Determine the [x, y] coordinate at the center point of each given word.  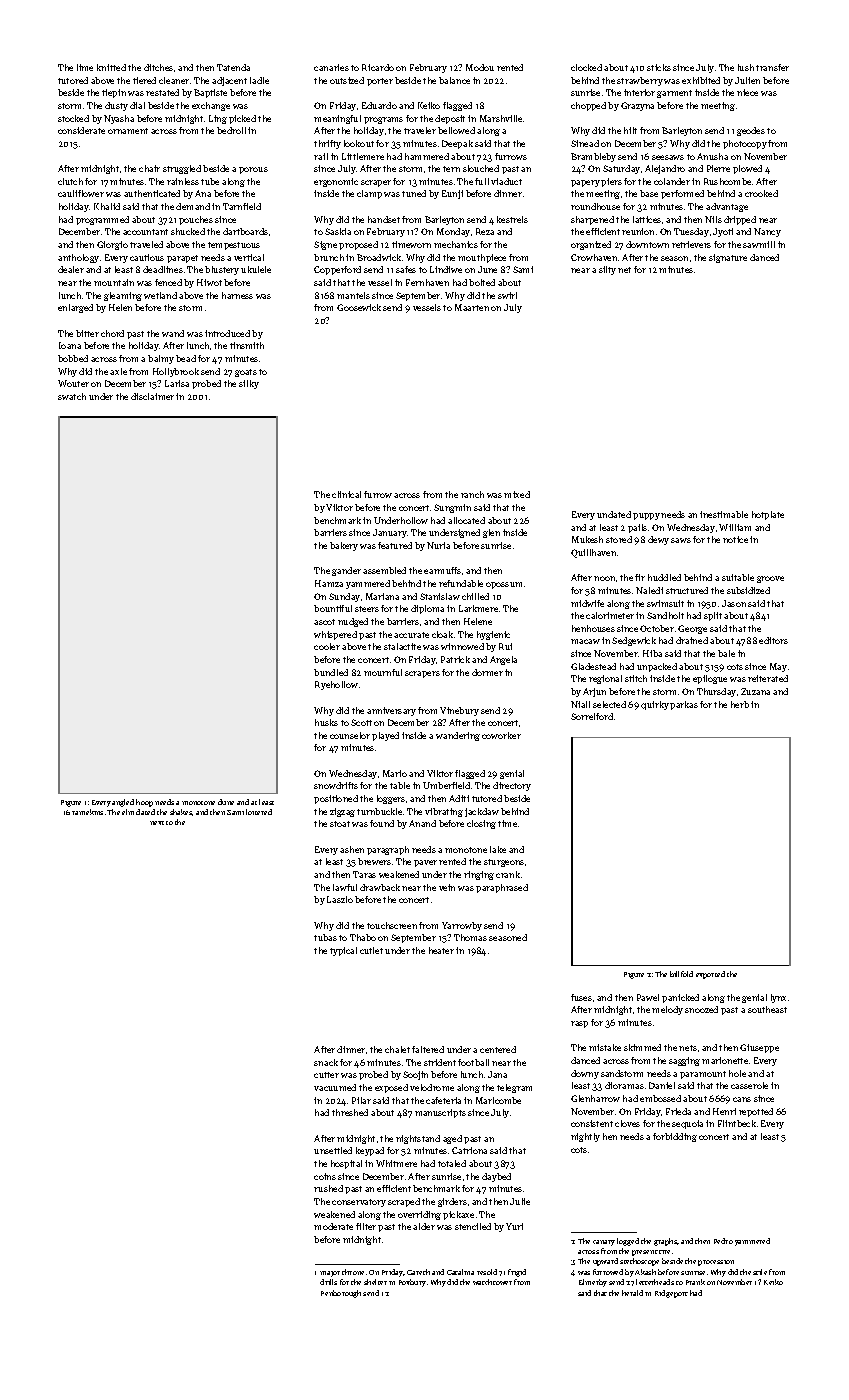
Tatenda [233, 67]
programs [383, 120]
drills [328, 1282]
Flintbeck [737, 1123]
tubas [325, 937]
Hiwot [209, 282]
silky [249, 384]
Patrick [455, 659]
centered [498, 1049]
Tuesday [691, 232]
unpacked [657, 667]
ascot [324, 622]
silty [607, 270]
